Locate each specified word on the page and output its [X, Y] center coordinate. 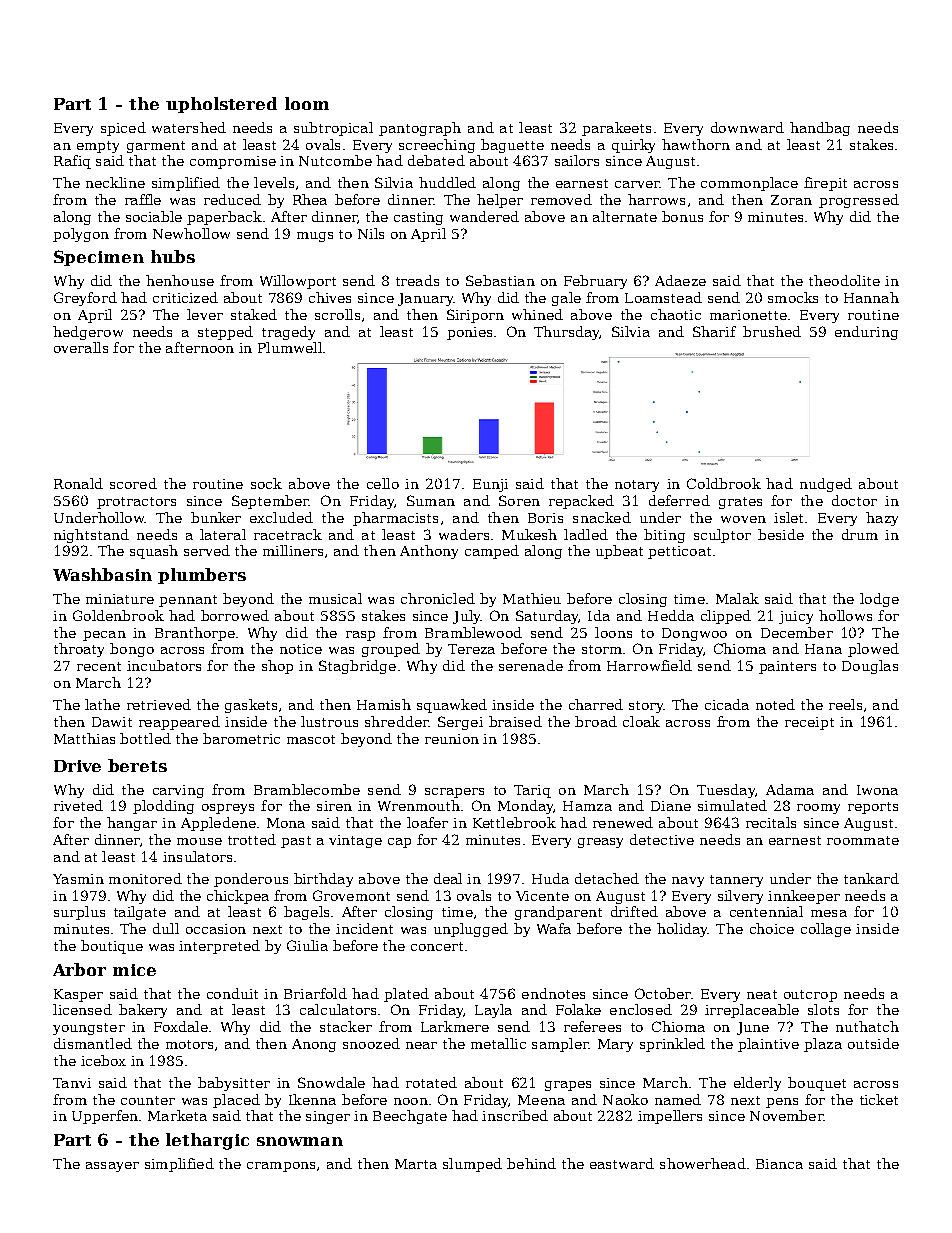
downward [747, 127]
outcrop [810, 996]
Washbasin [102, 574]
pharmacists [395, 519]
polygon [81, 235]
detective [662, 839]
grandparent [558, 913]
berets [137, 765]
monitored [145, 878]
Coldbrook [724, 483]
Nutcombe [335, 160]
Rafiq [72, 162]
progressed [859, 201]
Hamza [587, 806]
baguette [512, 146]
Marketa [177, 1115]
